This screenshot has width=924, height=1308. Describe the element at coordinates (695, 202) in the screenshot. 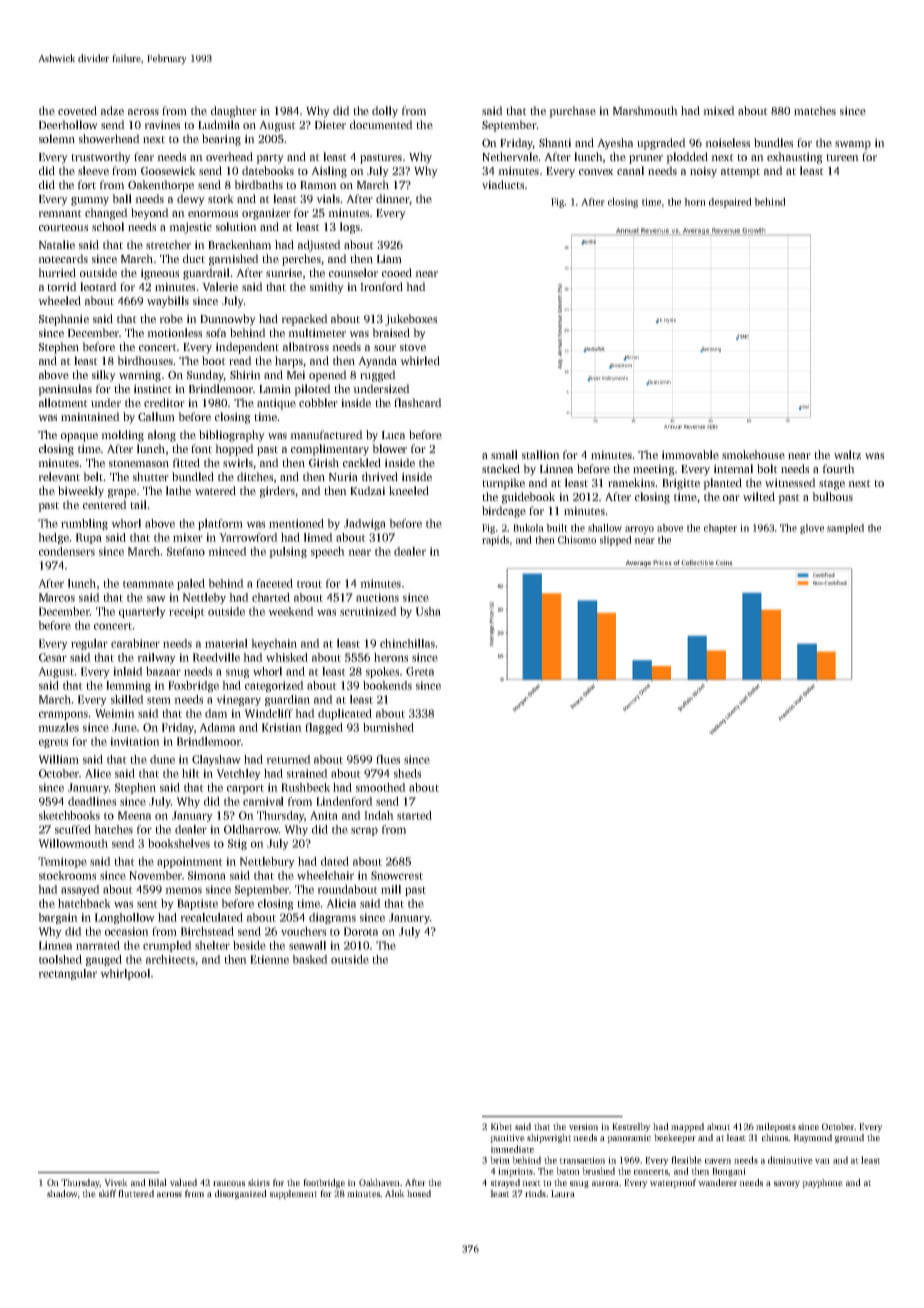

I see `horn` at that location.
